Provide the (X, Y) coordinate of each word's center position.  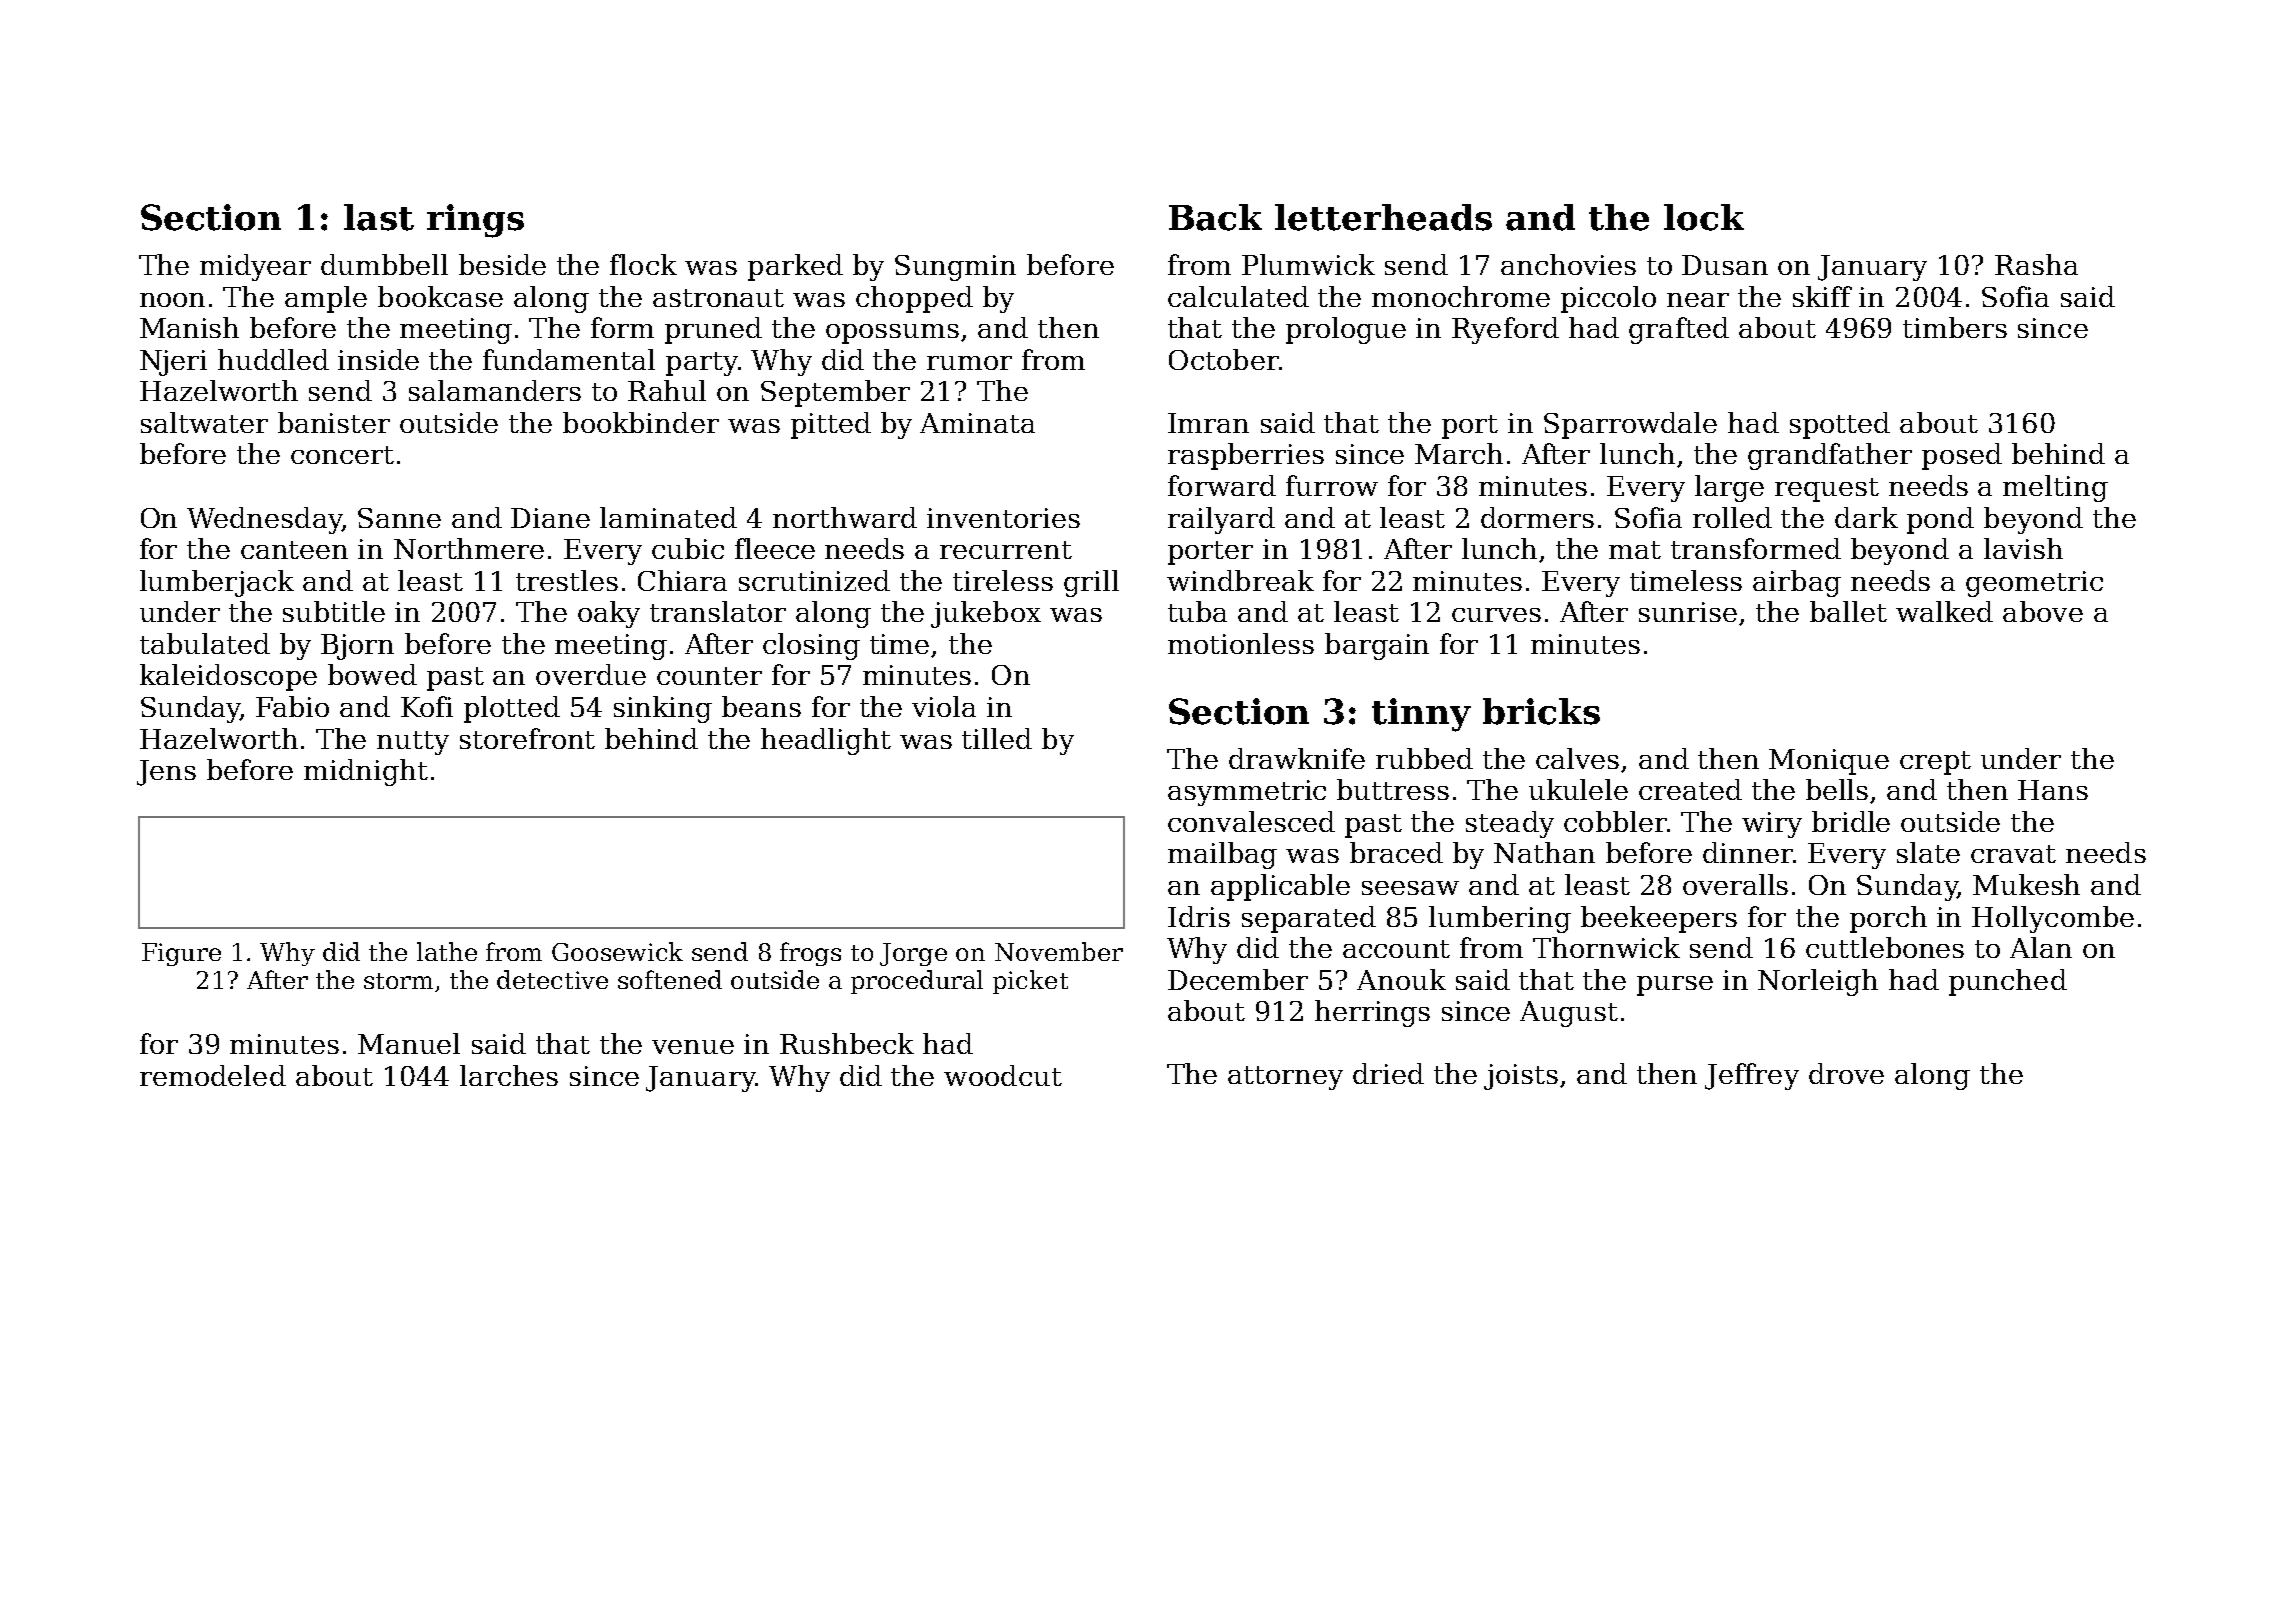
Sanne (399, 518)
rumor (969, 363)
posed (1962, 456)
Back (1215, 217)
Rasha (2036, 264)
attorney (1285, 1078)
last (379, 217)
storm (398, 981)
